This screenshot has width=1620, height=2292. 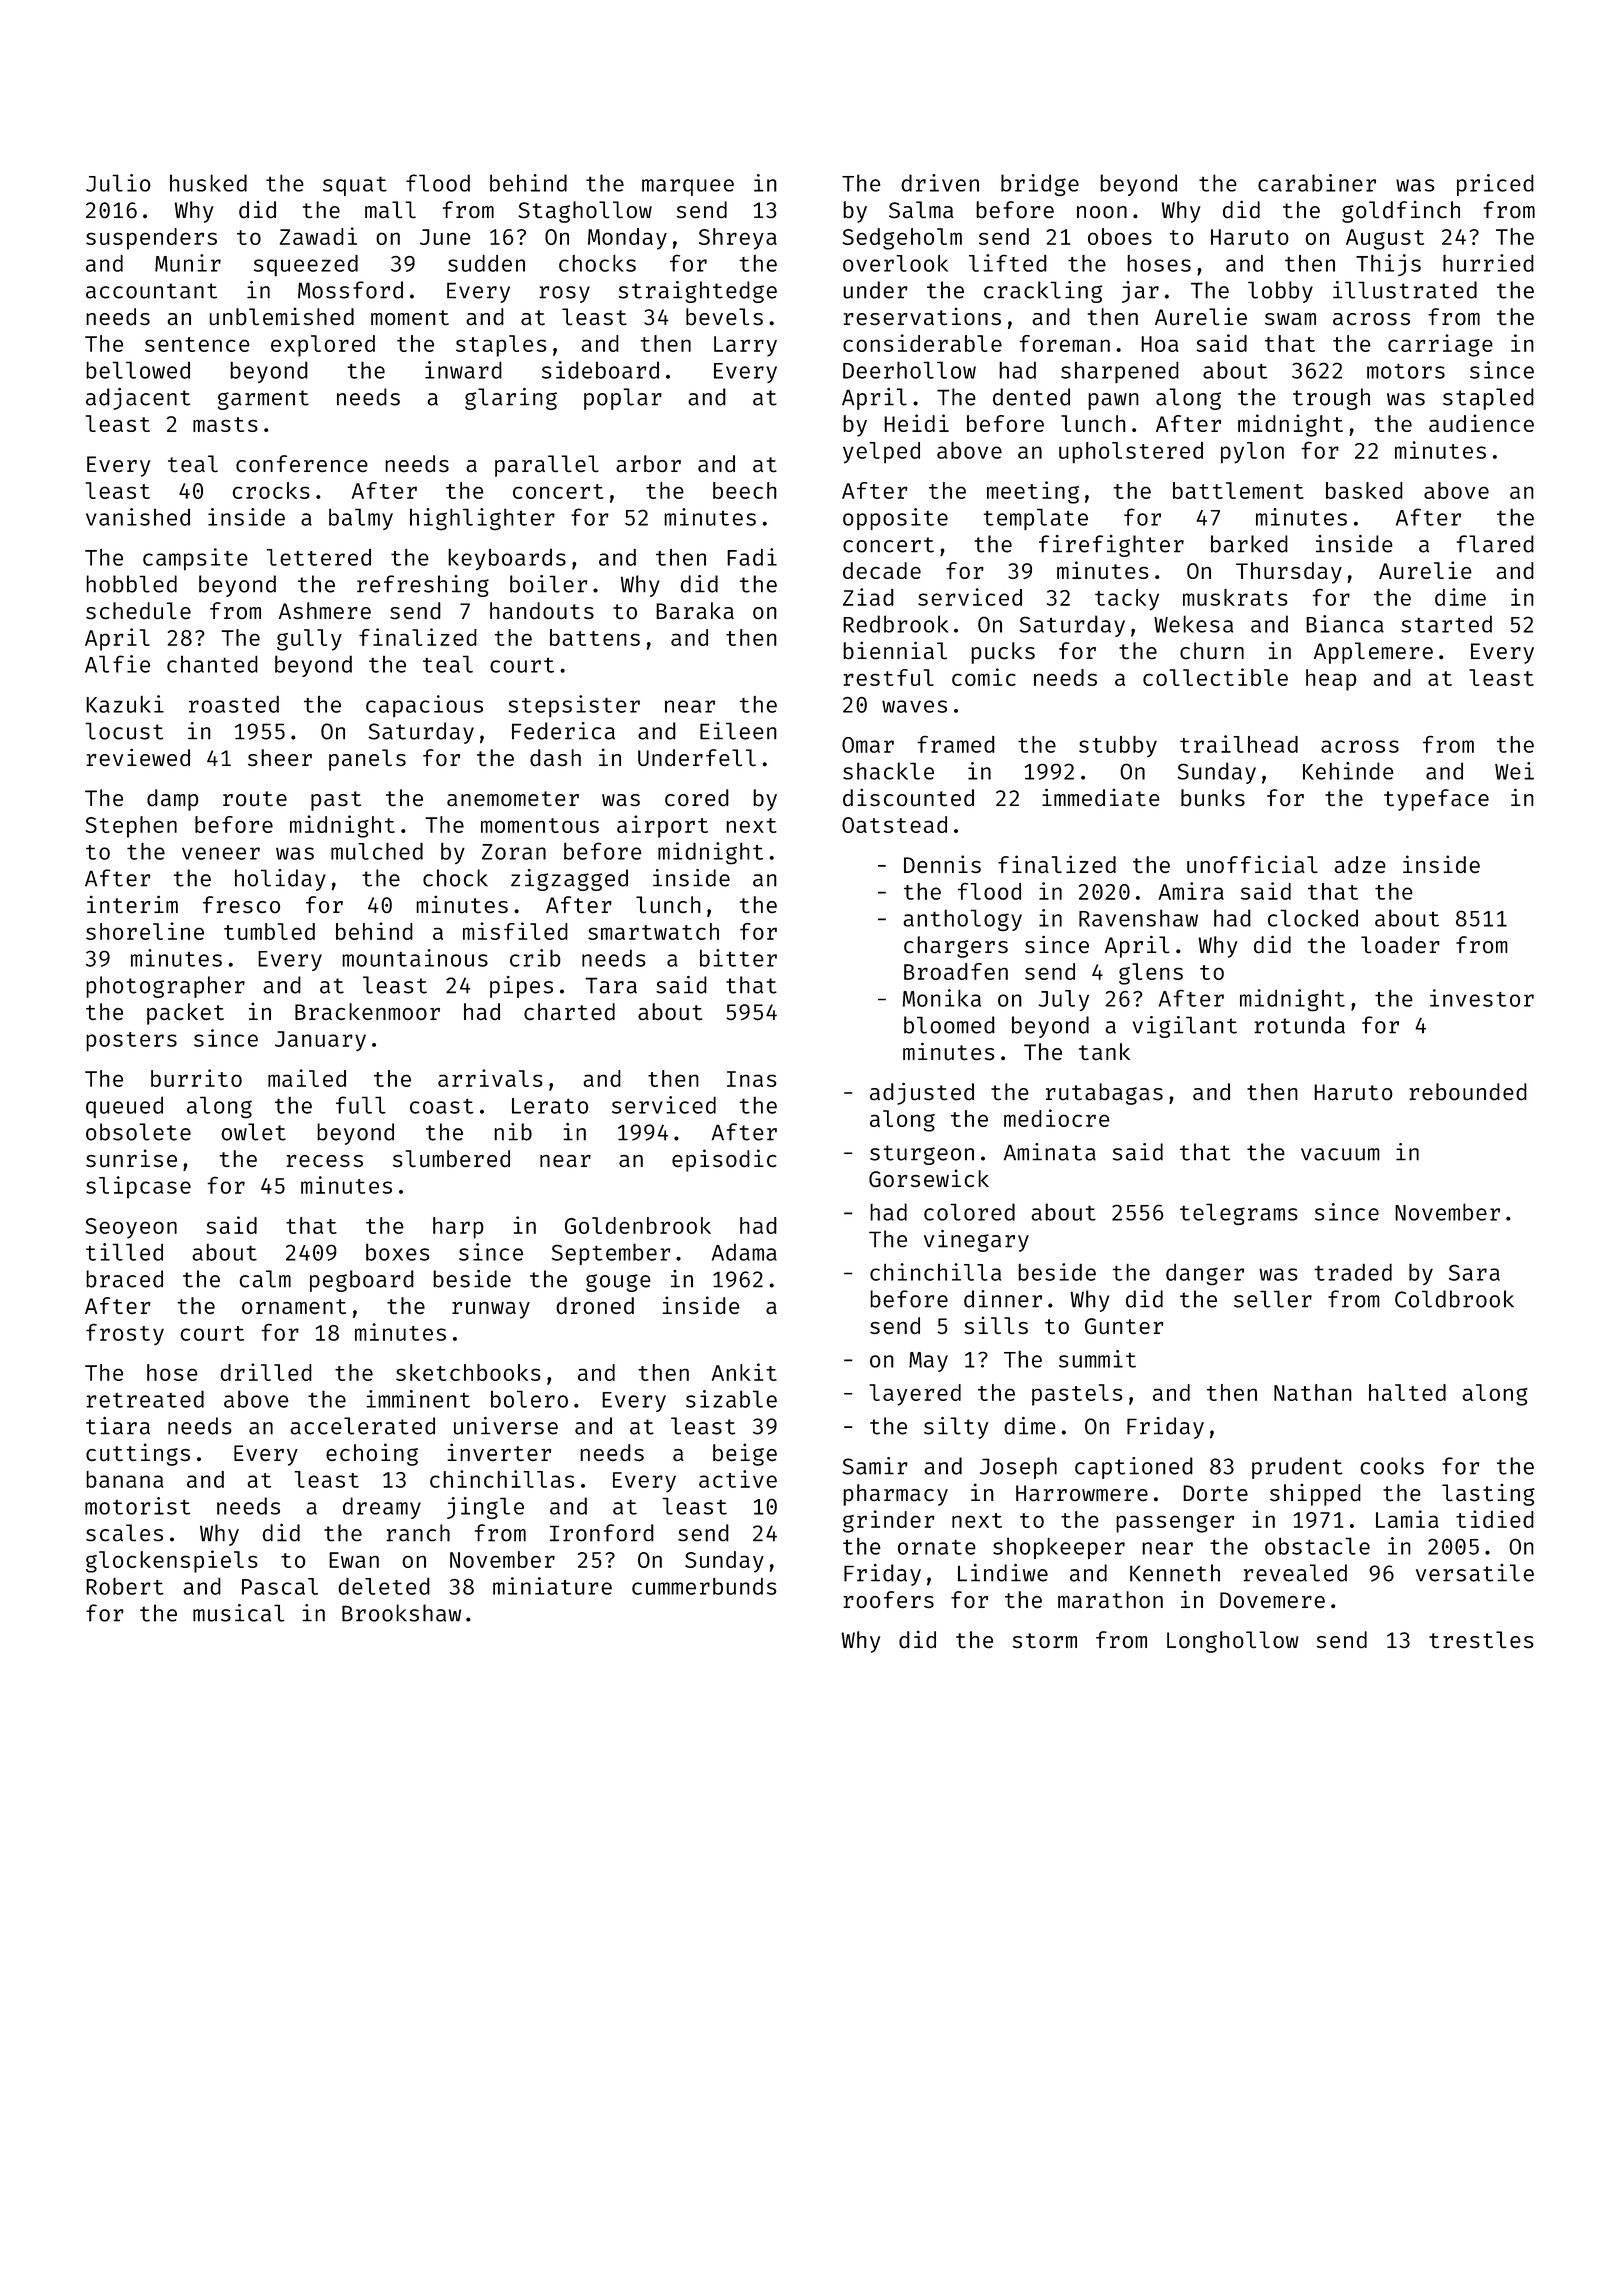 What do you see at coordinates (125, 1586) in the screenshot?
I see `Robert` at bounding box center [125, 1586].
